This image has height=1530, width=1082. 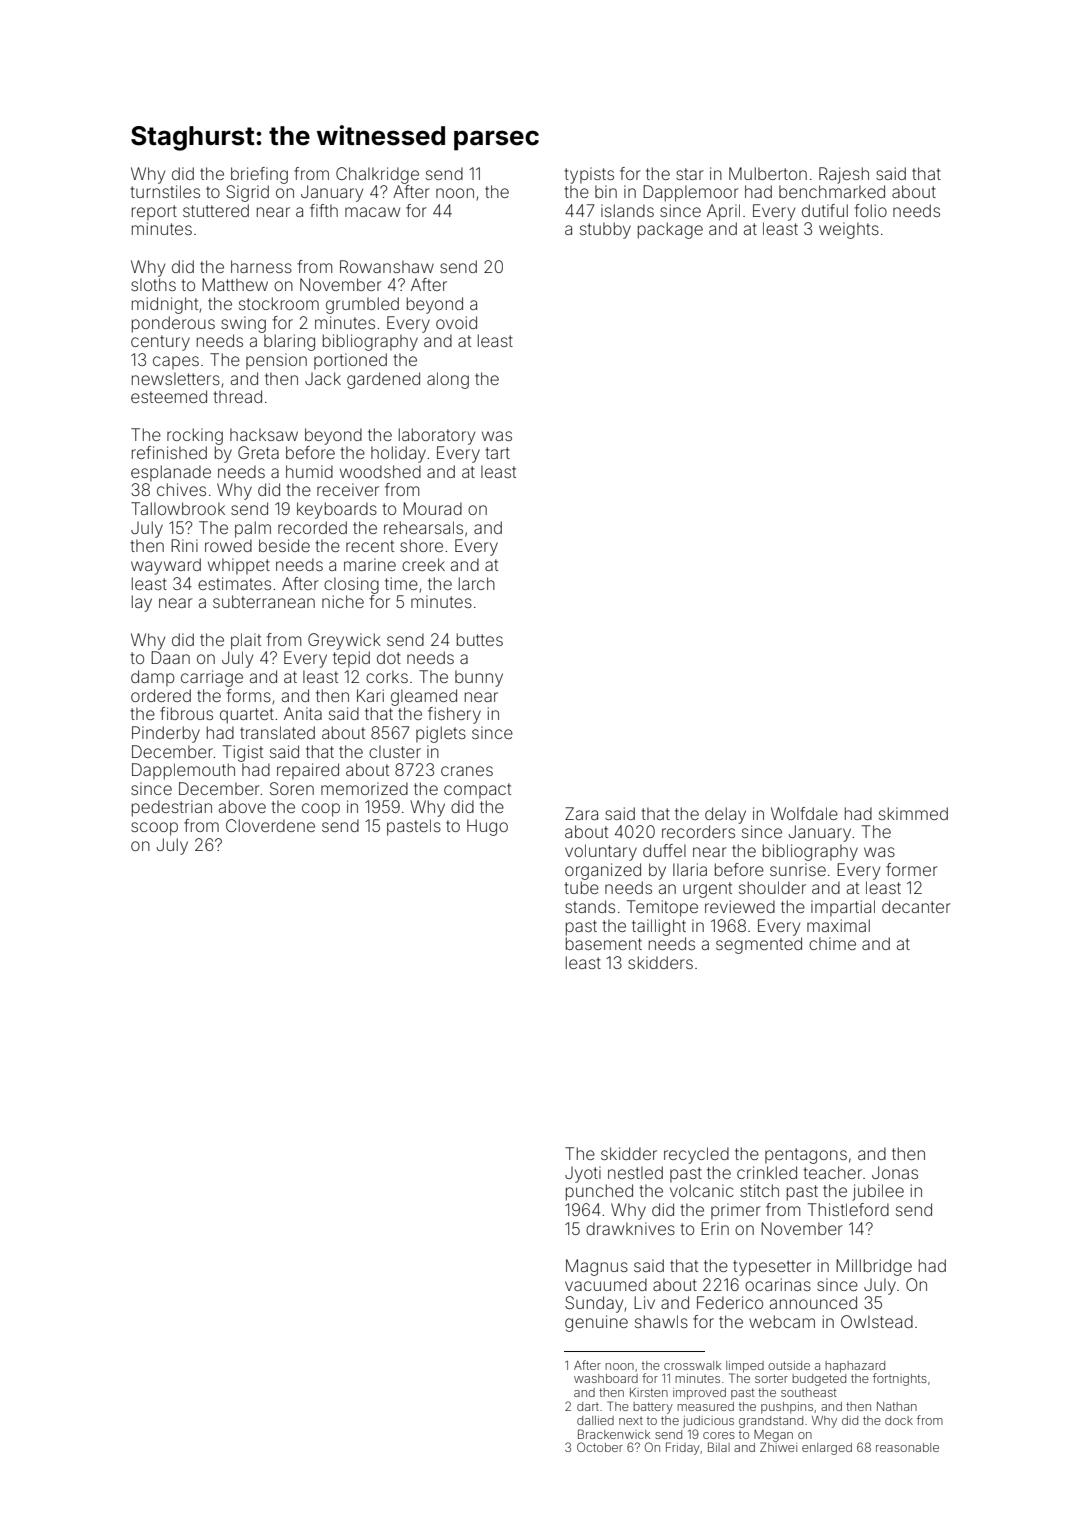 What do you see at coordinates (635, 1172) in the image?
I see `nestled` at bounding box center [635, 1172].
